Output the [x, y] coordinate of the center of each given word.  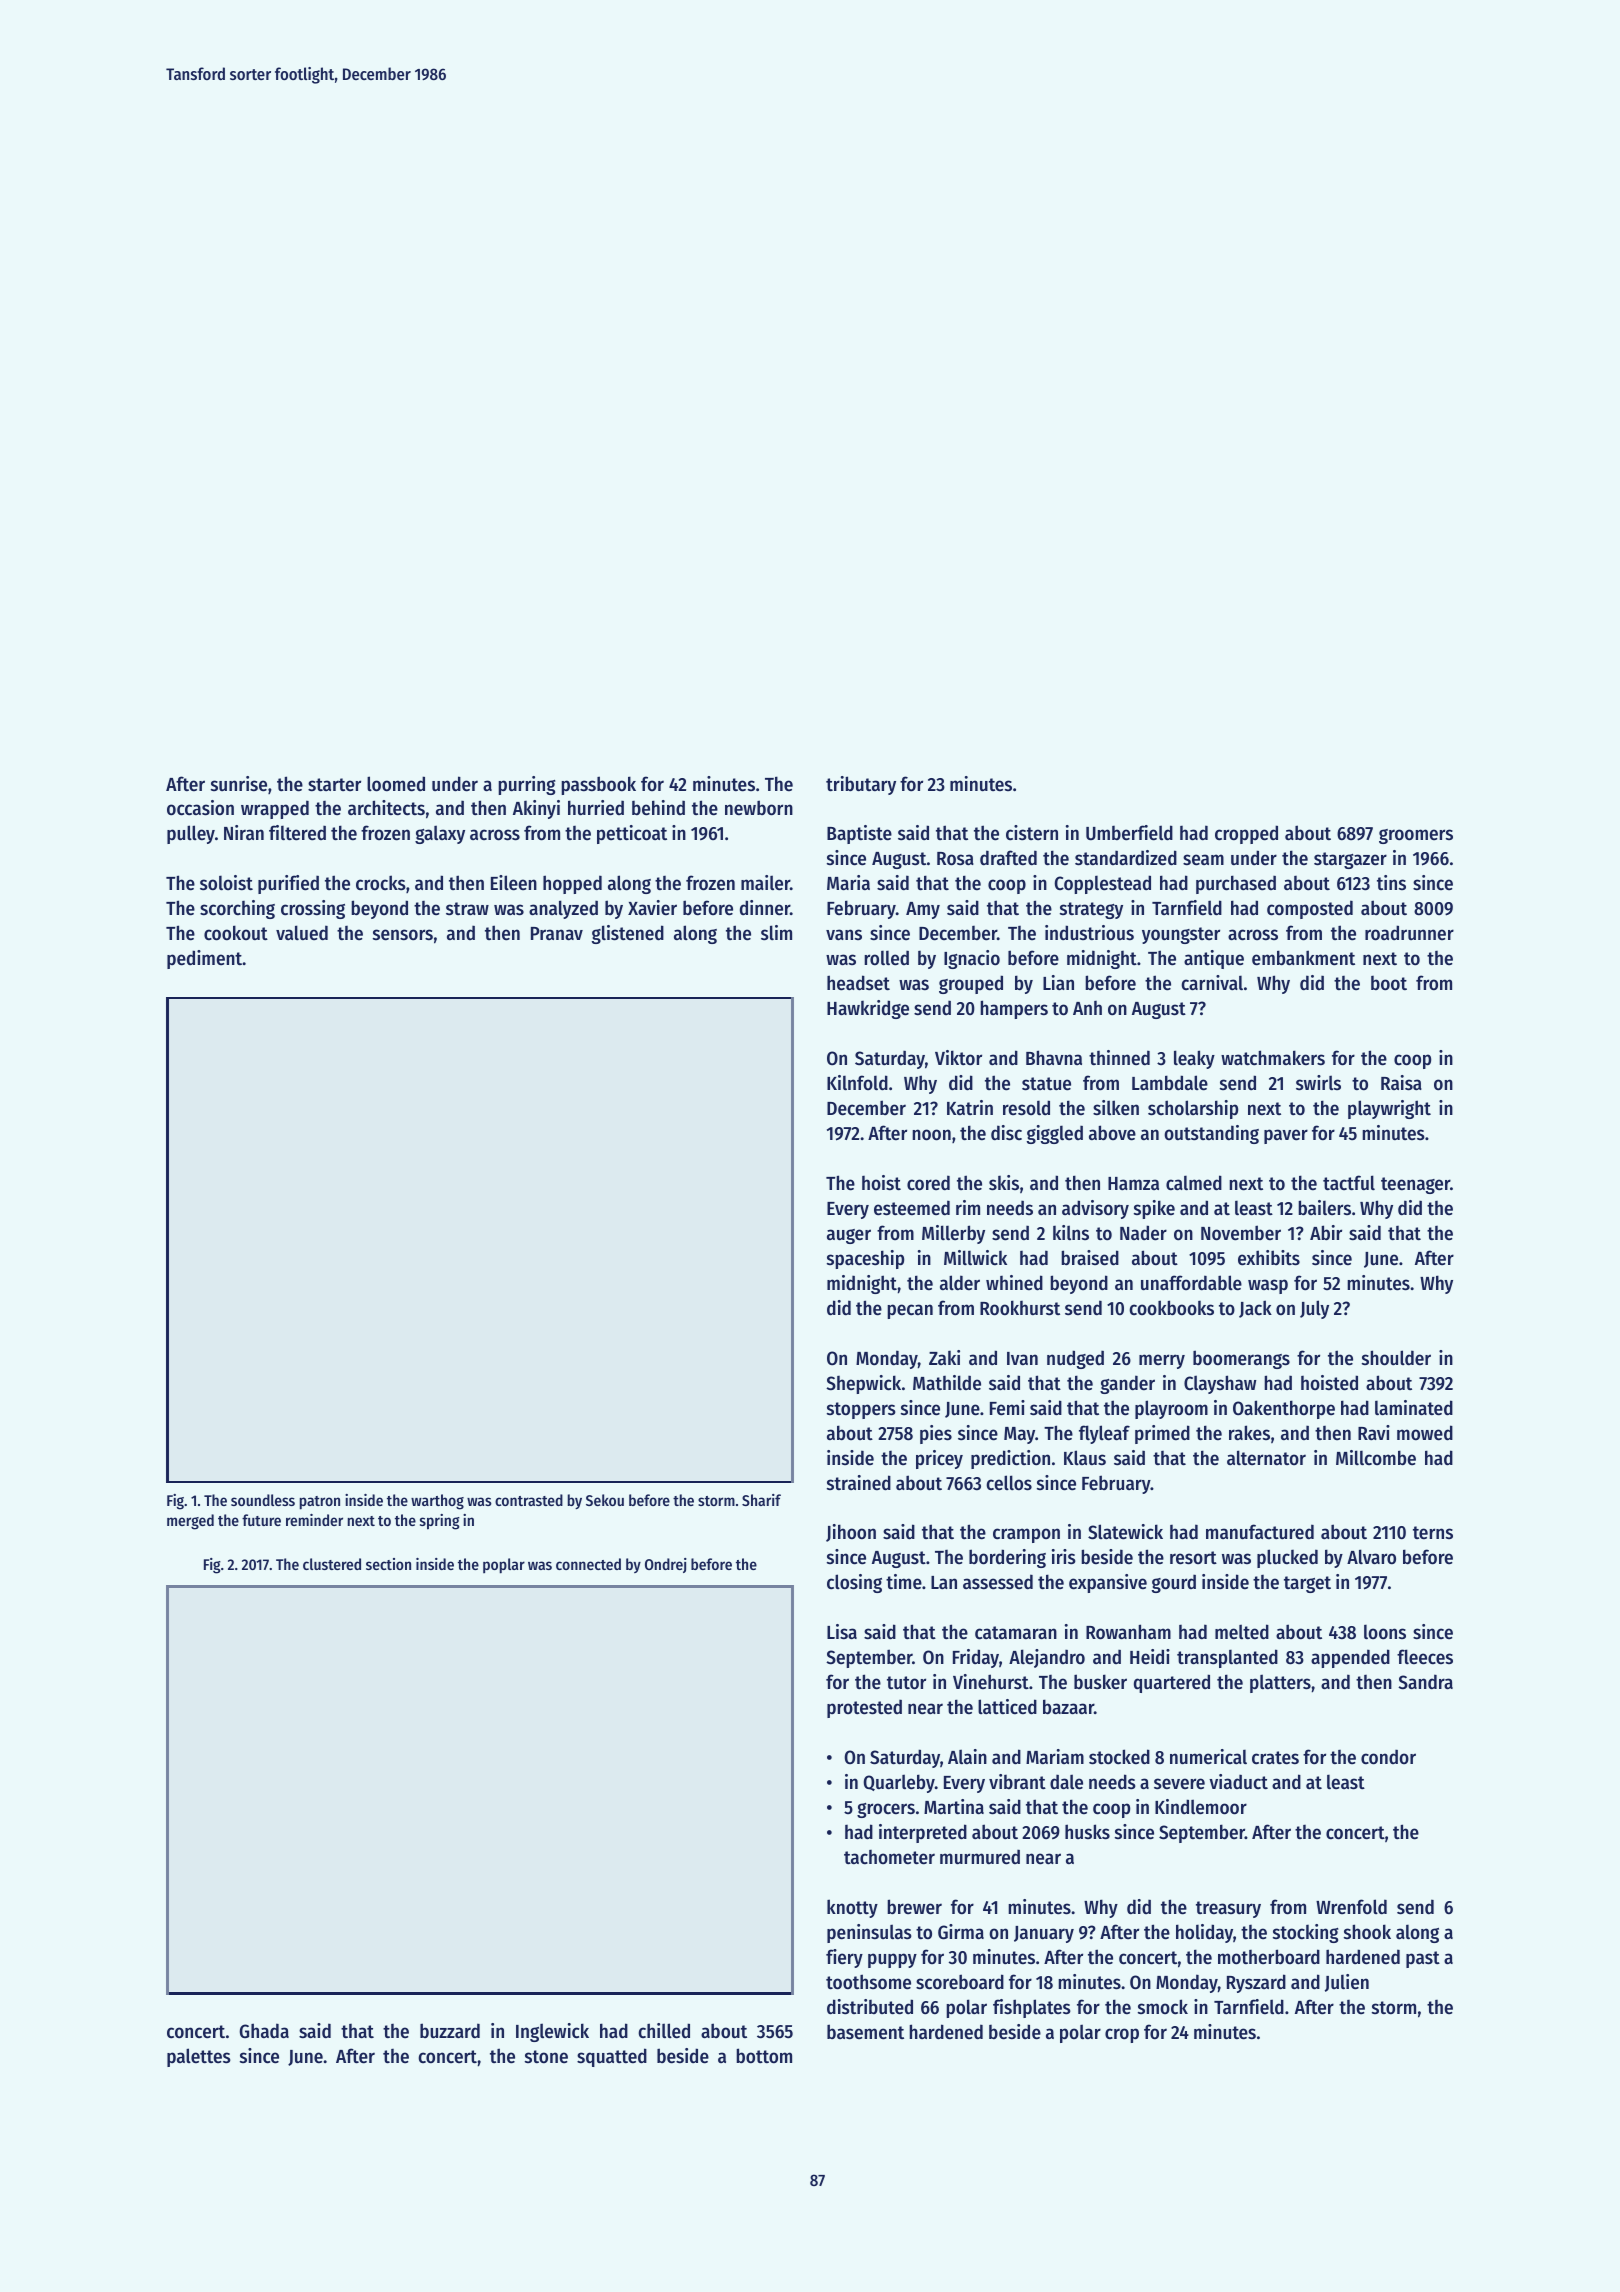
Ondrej [666, 1565]
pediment [205, 959]
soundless [263, 1500]
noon [931, 1135]
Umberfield [1129, 833]
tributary [861, 785]
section [388, 1564]
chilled [664, 2031]
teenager [1415, 1185]
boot [1389, 983]
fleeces [1425, 1657]
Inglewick [552, 2032]
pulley [191, 834]
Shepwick [863, 1384]
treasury [1228, 1909]
